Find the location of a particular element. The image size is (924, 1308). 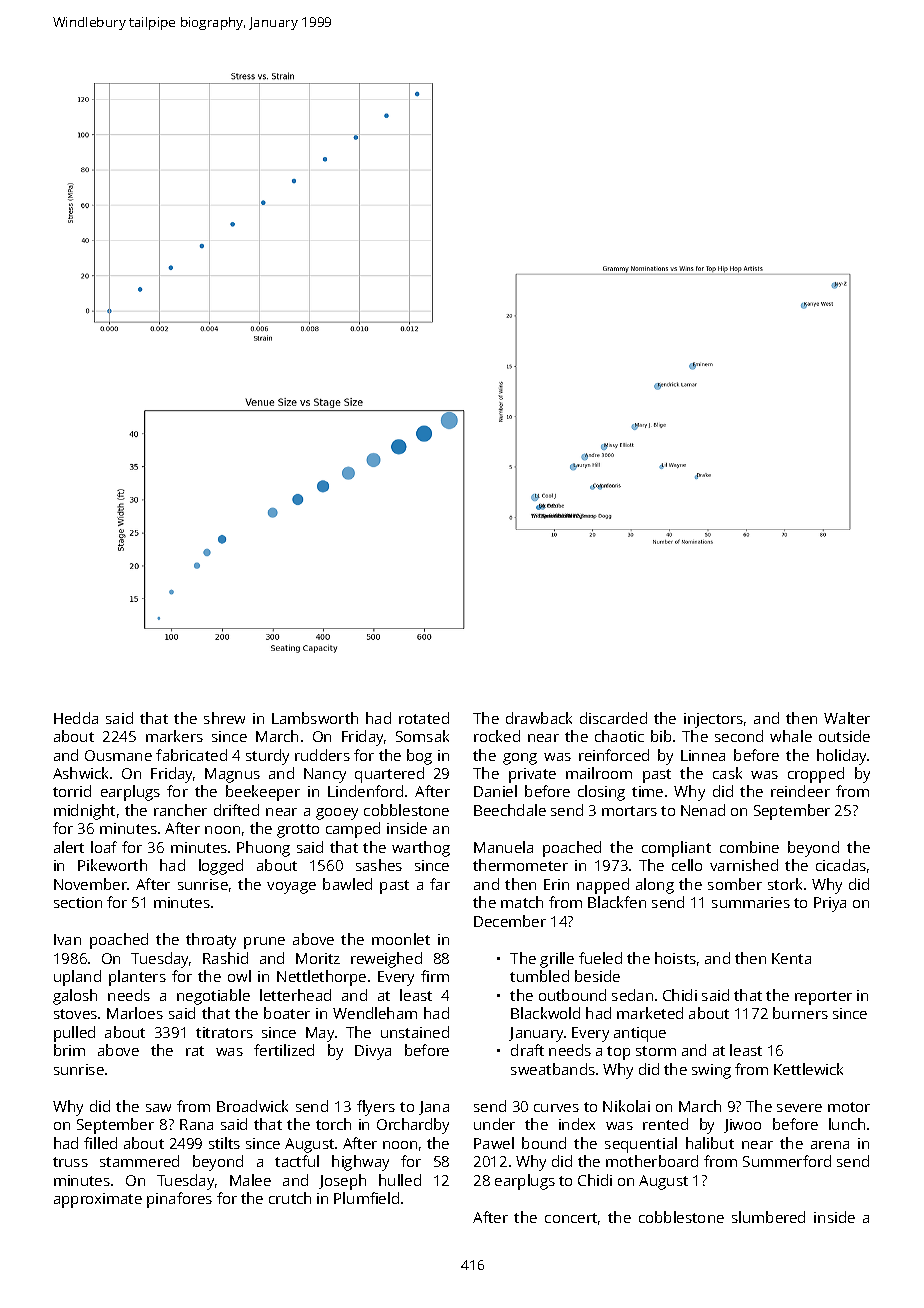

hoists is located at coordinates (675, 958).
